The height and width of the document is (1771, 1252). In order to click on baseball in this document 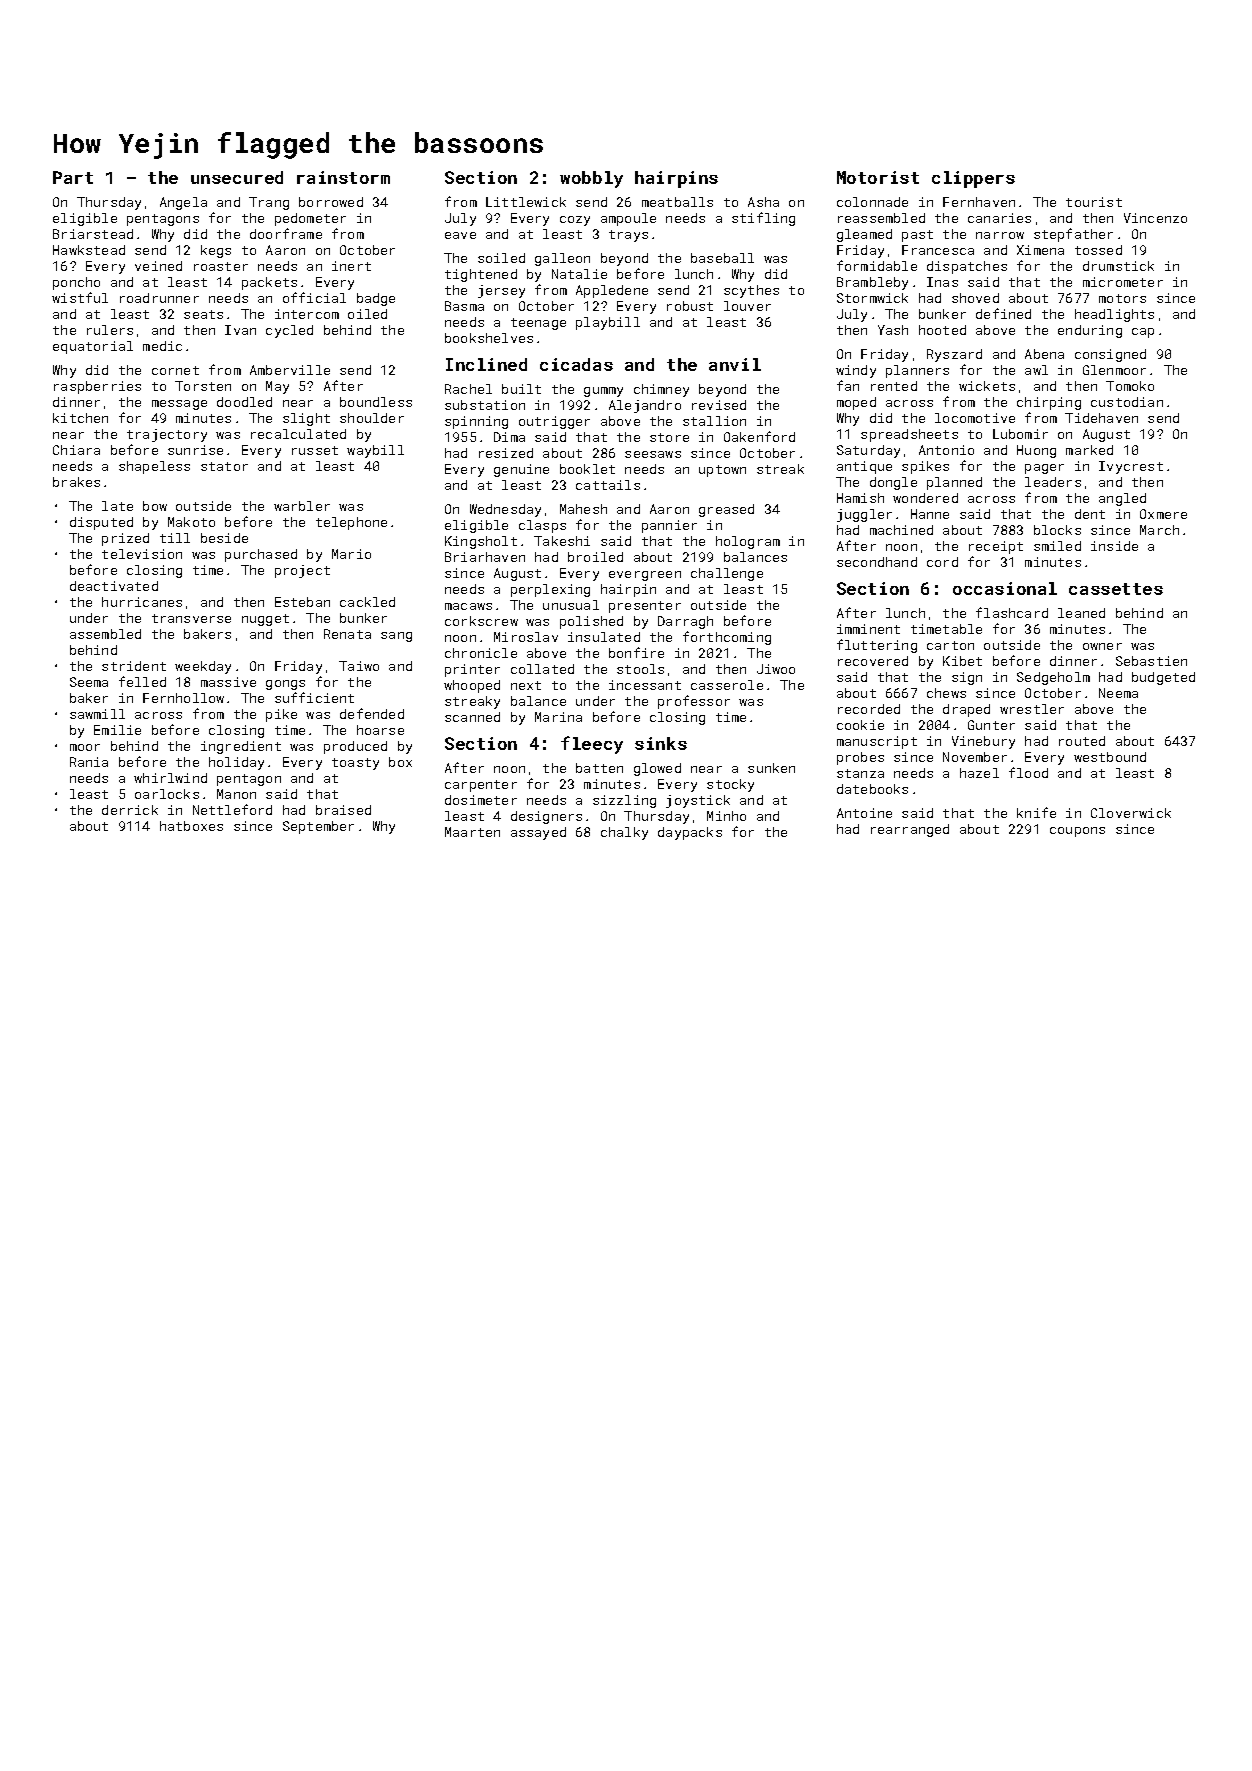, I will do `click(722, 258)`.
